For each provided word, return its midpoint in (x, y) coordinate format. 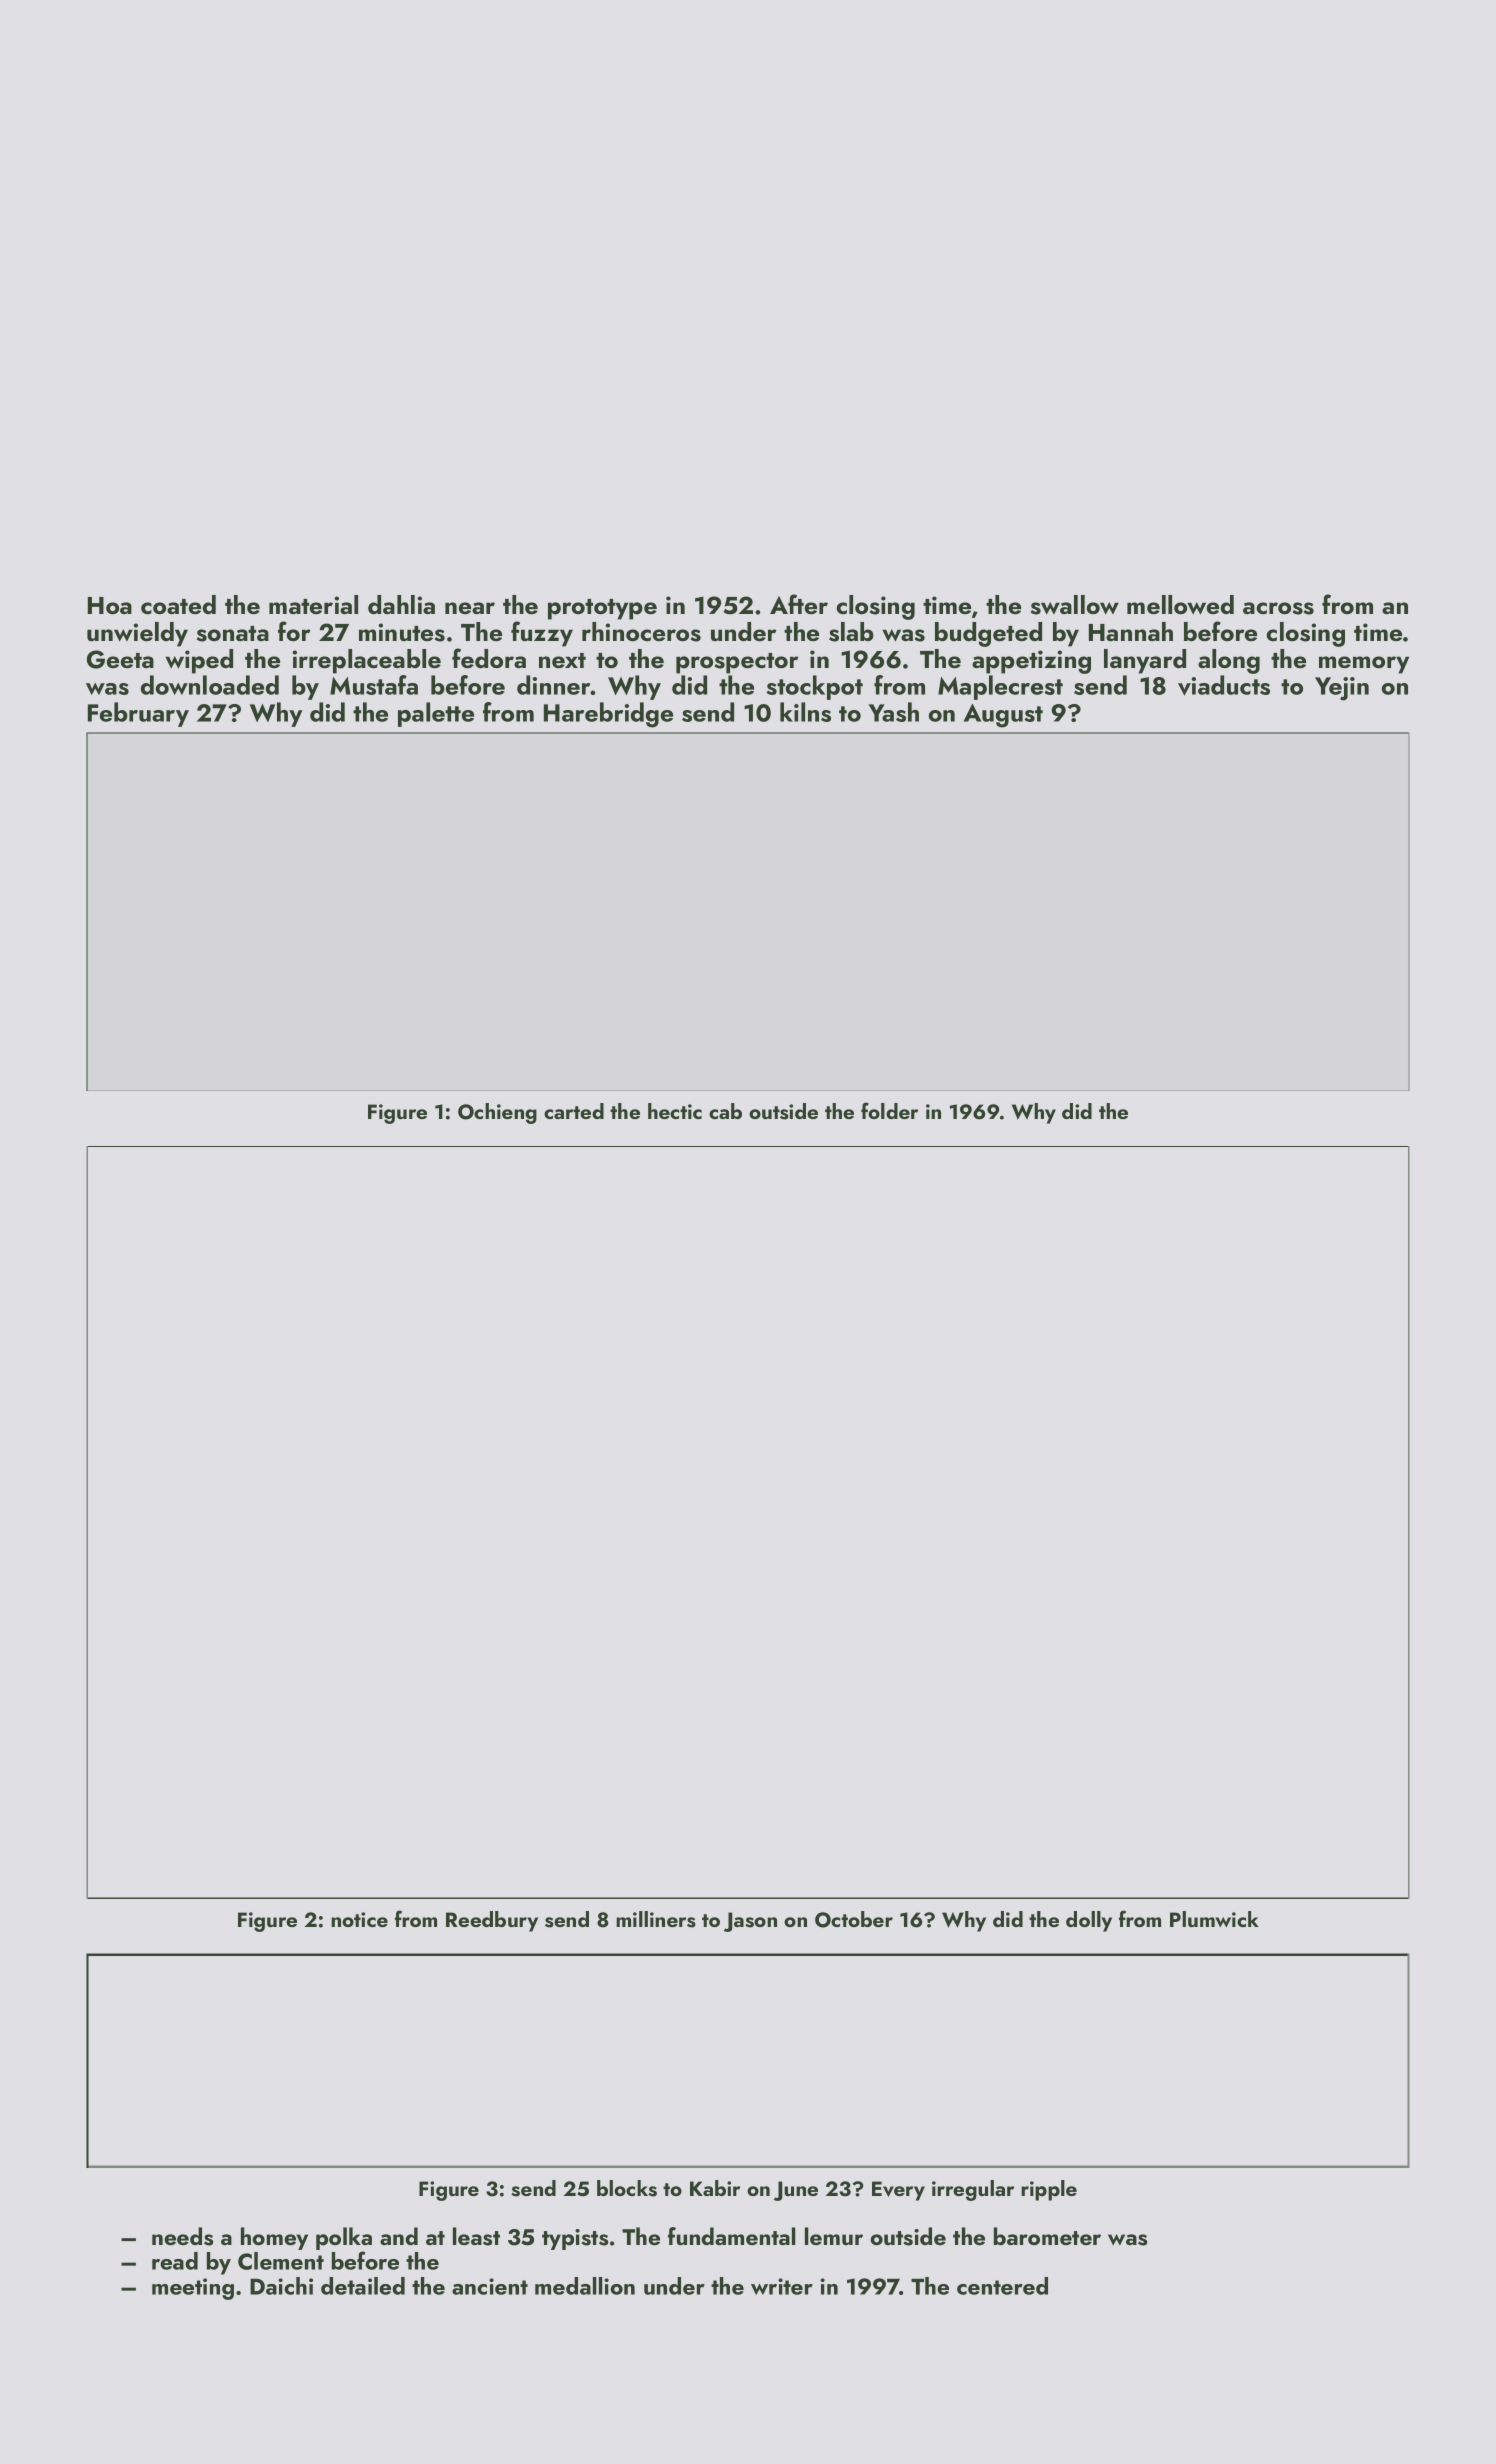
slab (851, 632)
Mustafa (374, 685)
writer (782, 2286)
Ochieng (497, 1113)
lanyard (1145, 661)
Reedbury (492, 1921)
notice (359, 1919)
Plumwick (1214, 1919)
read (175, 2261)
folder (889, 1110)
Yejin (1342, 689)
